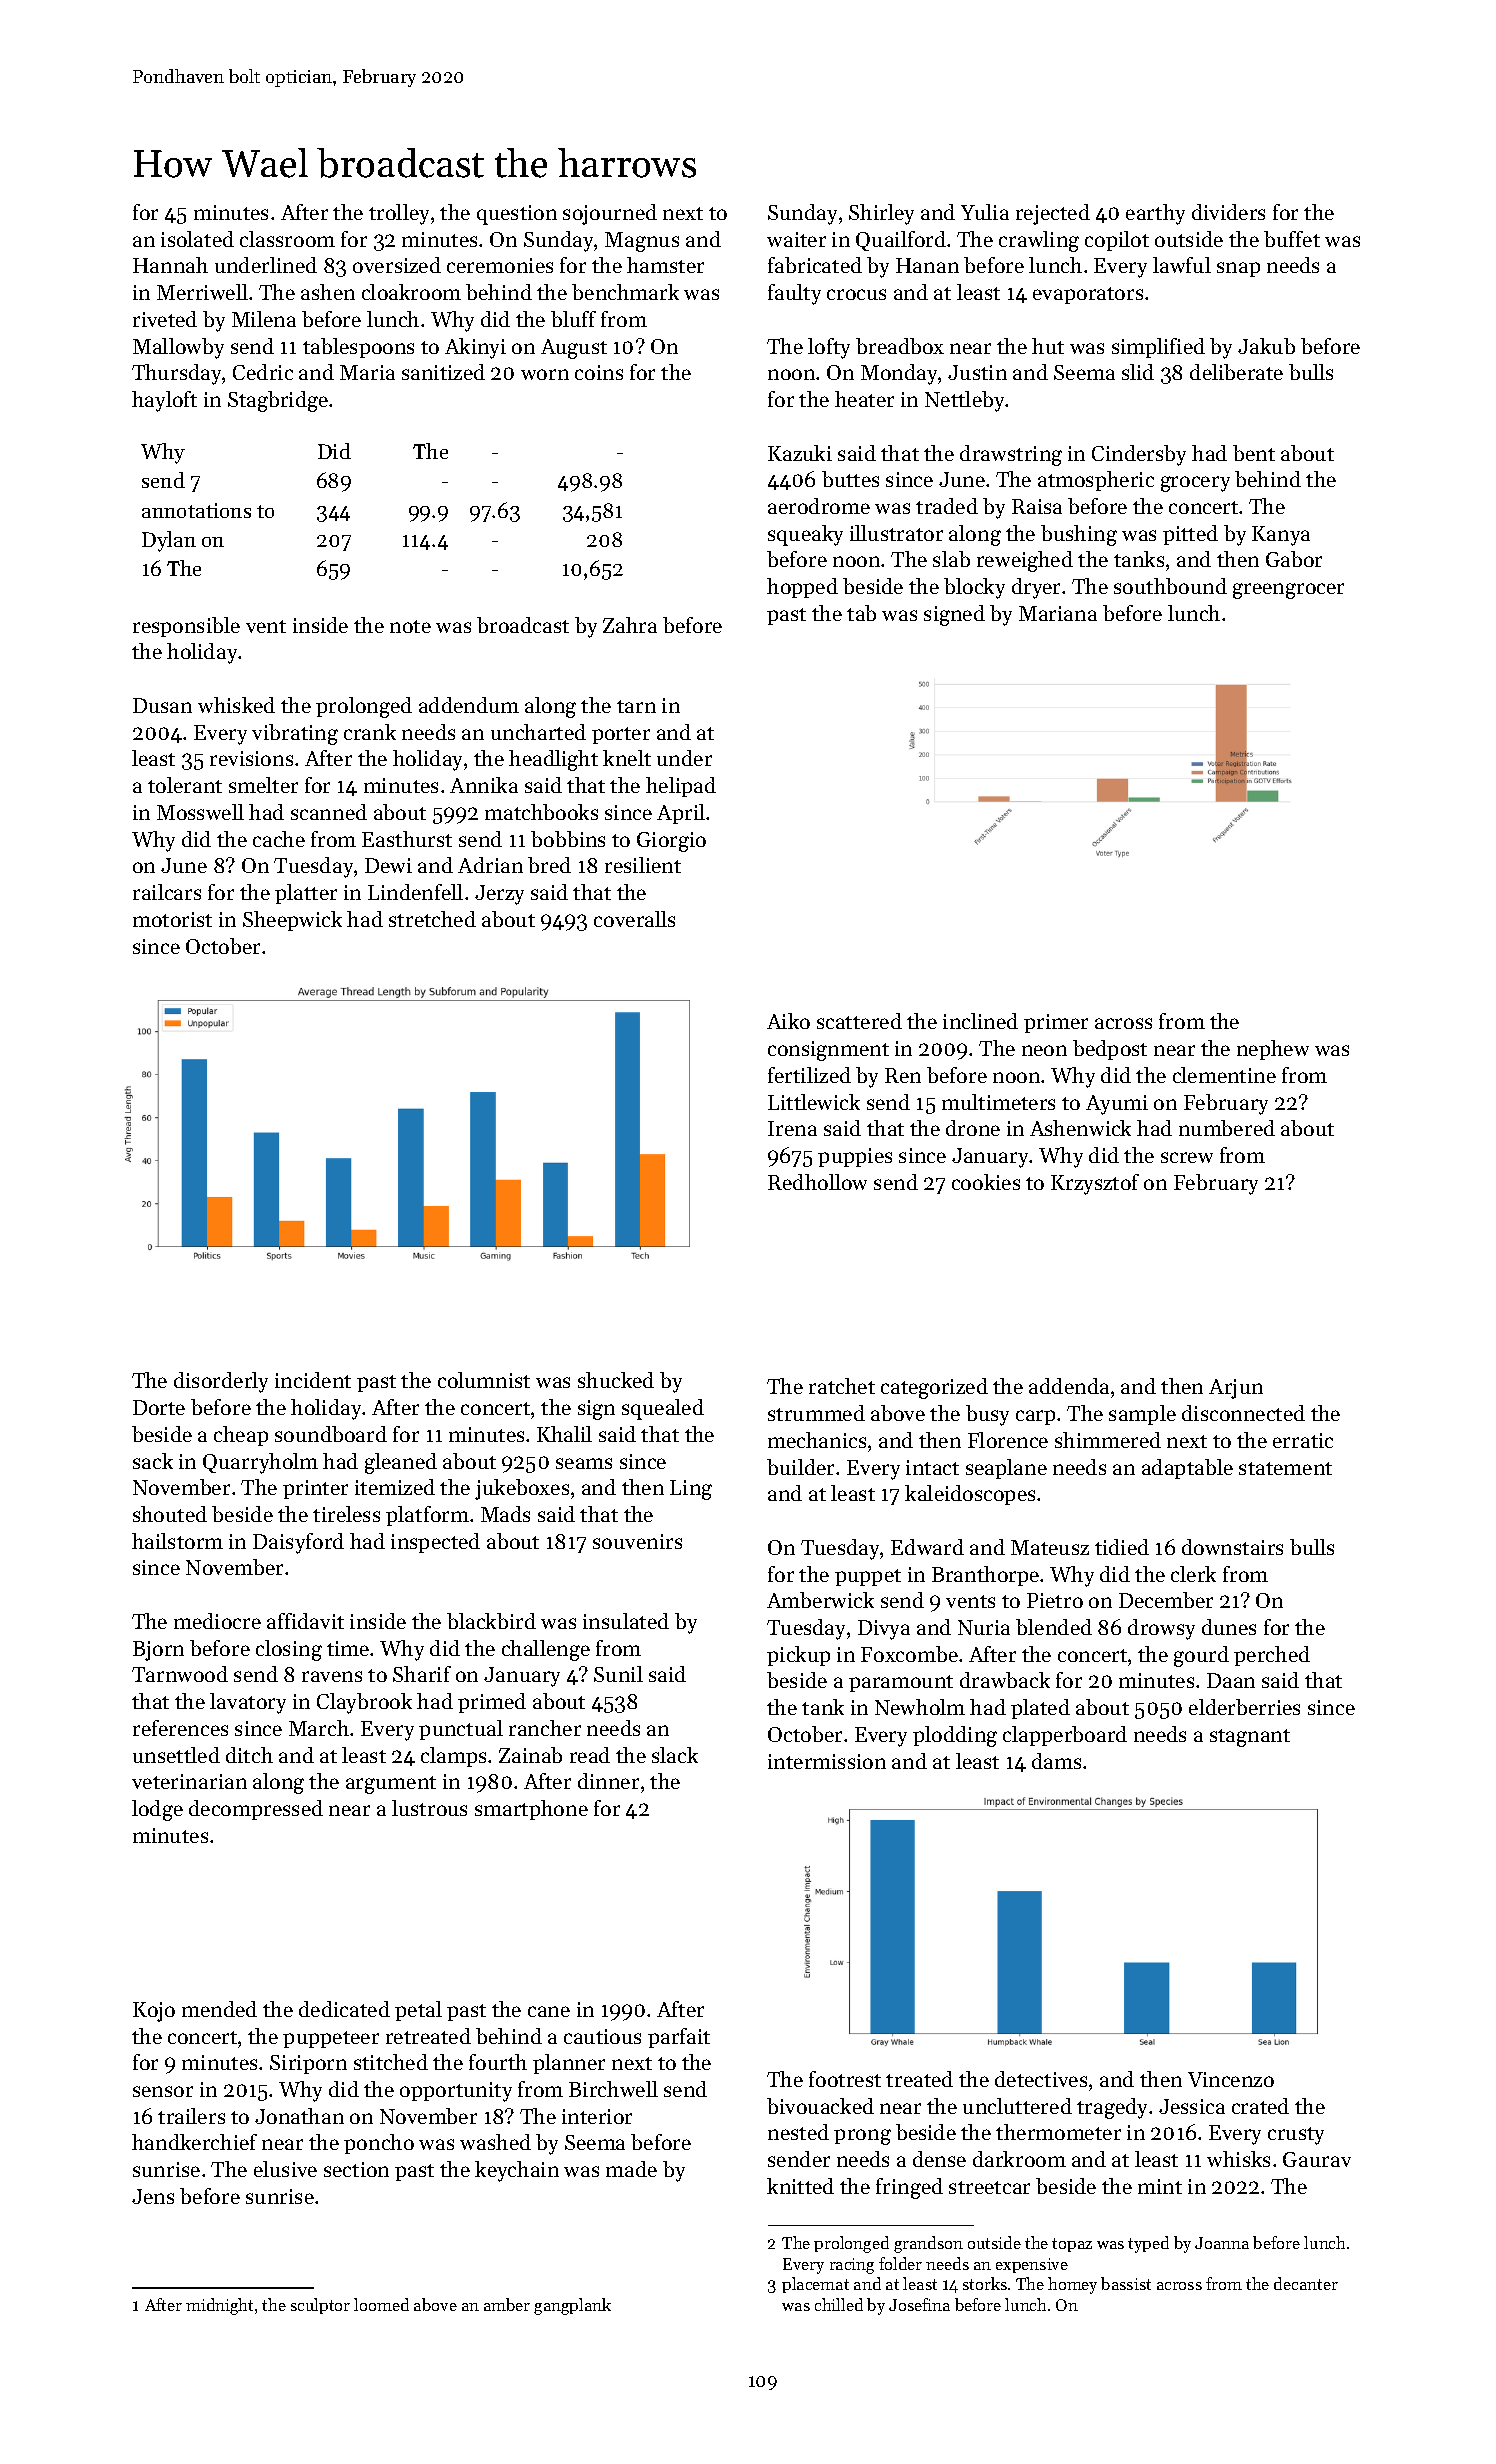 This screenshot has width=1496, height=2464. What do you see at coordinates (951, 559) in the screenshot?
I see `slab` at bounding box center [951, 559].
